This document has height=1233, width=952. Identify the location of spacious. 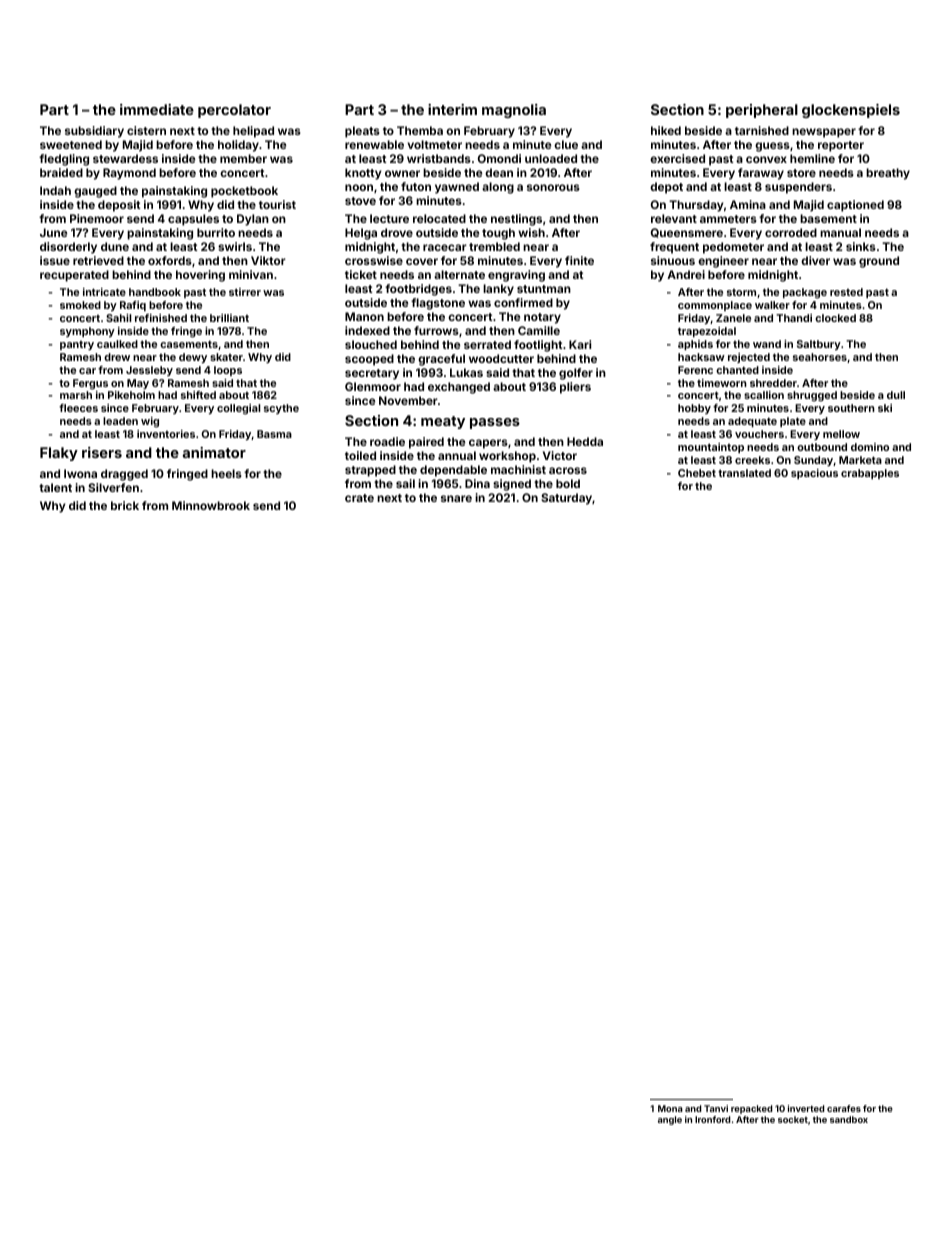
(814, 474).
